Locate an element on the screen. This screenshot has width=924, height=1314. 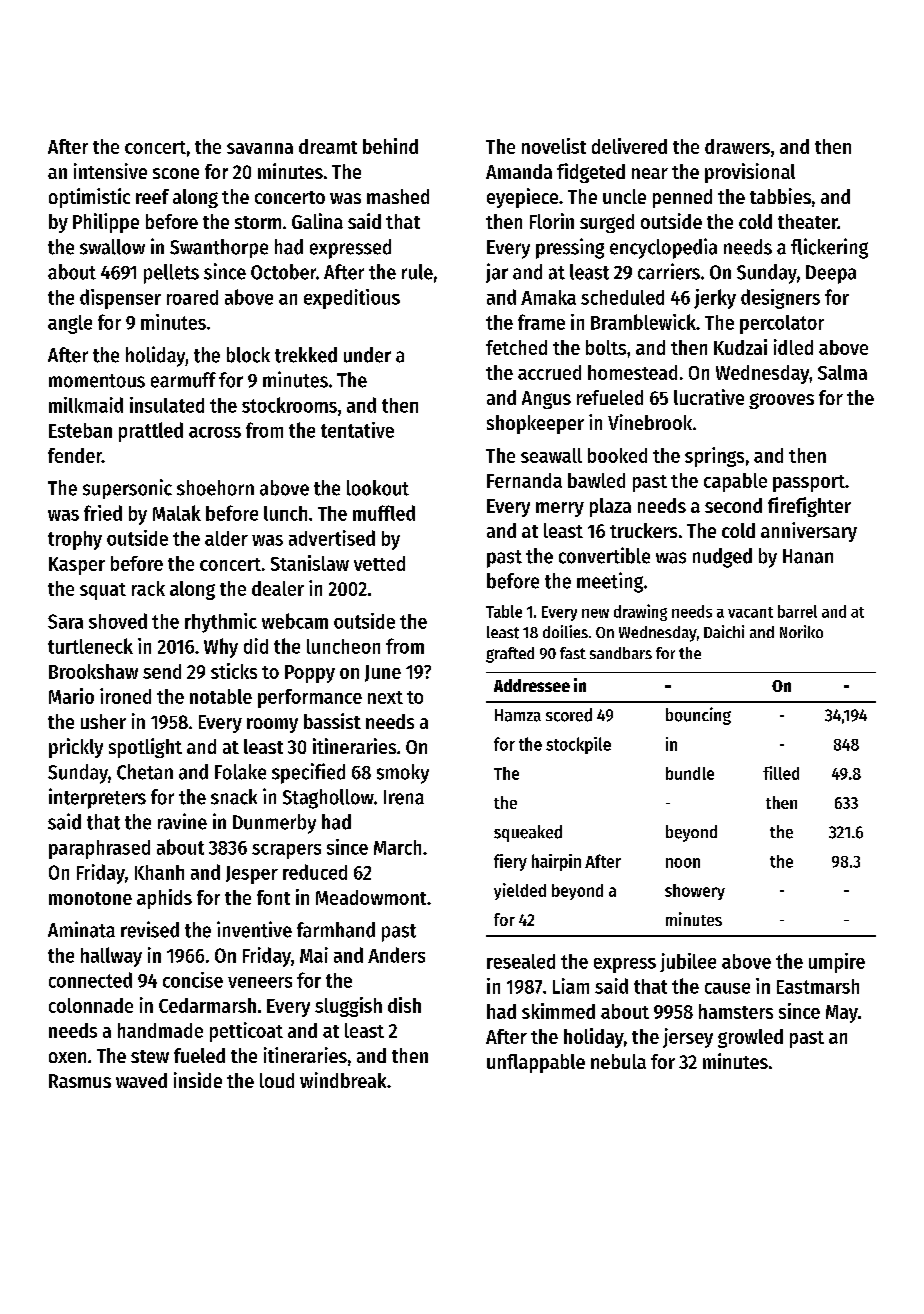
roared is located at coordinates (192, 297).
